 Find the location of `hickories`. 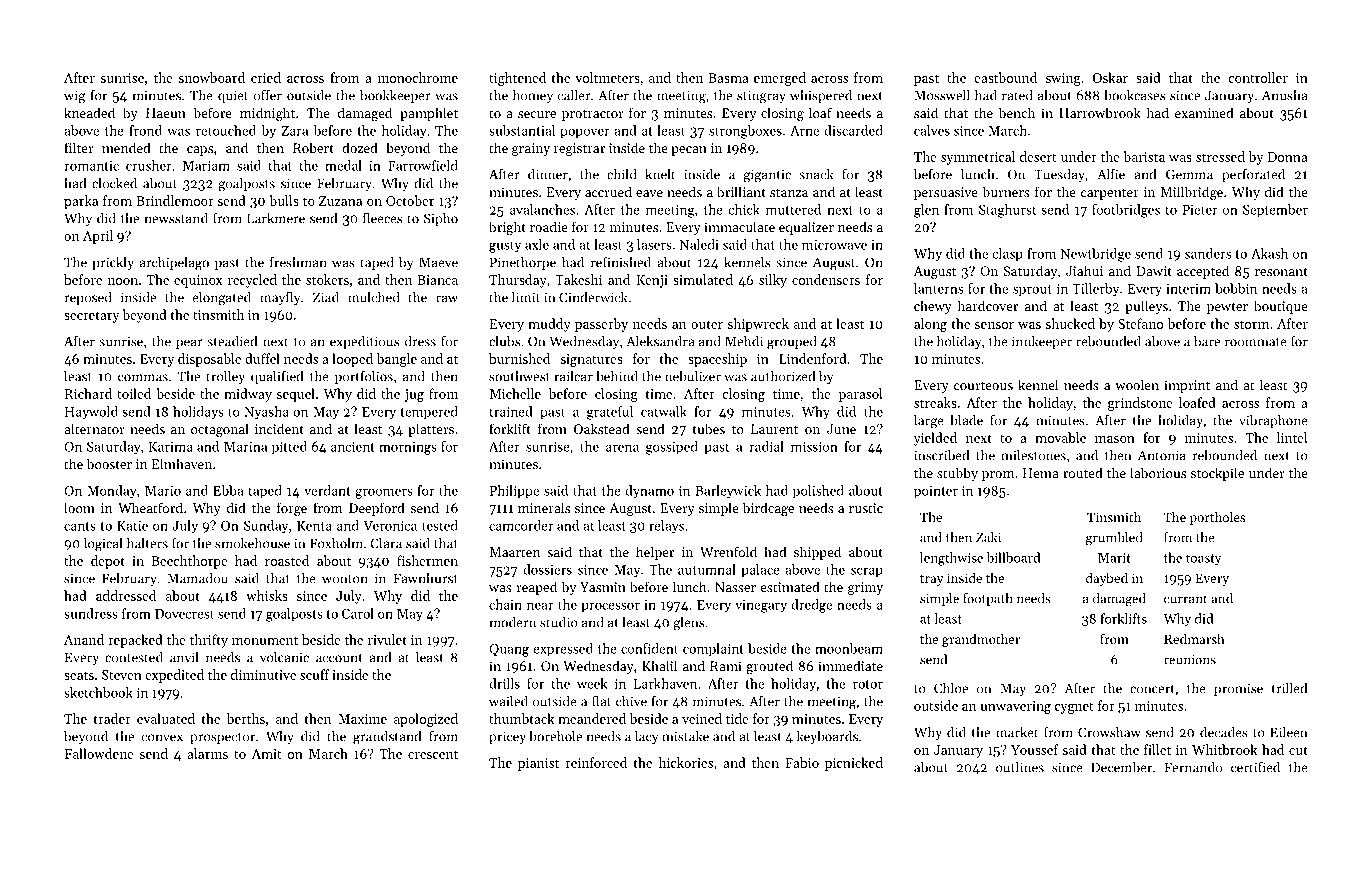

hickories is located at coordinates (686, 762).
